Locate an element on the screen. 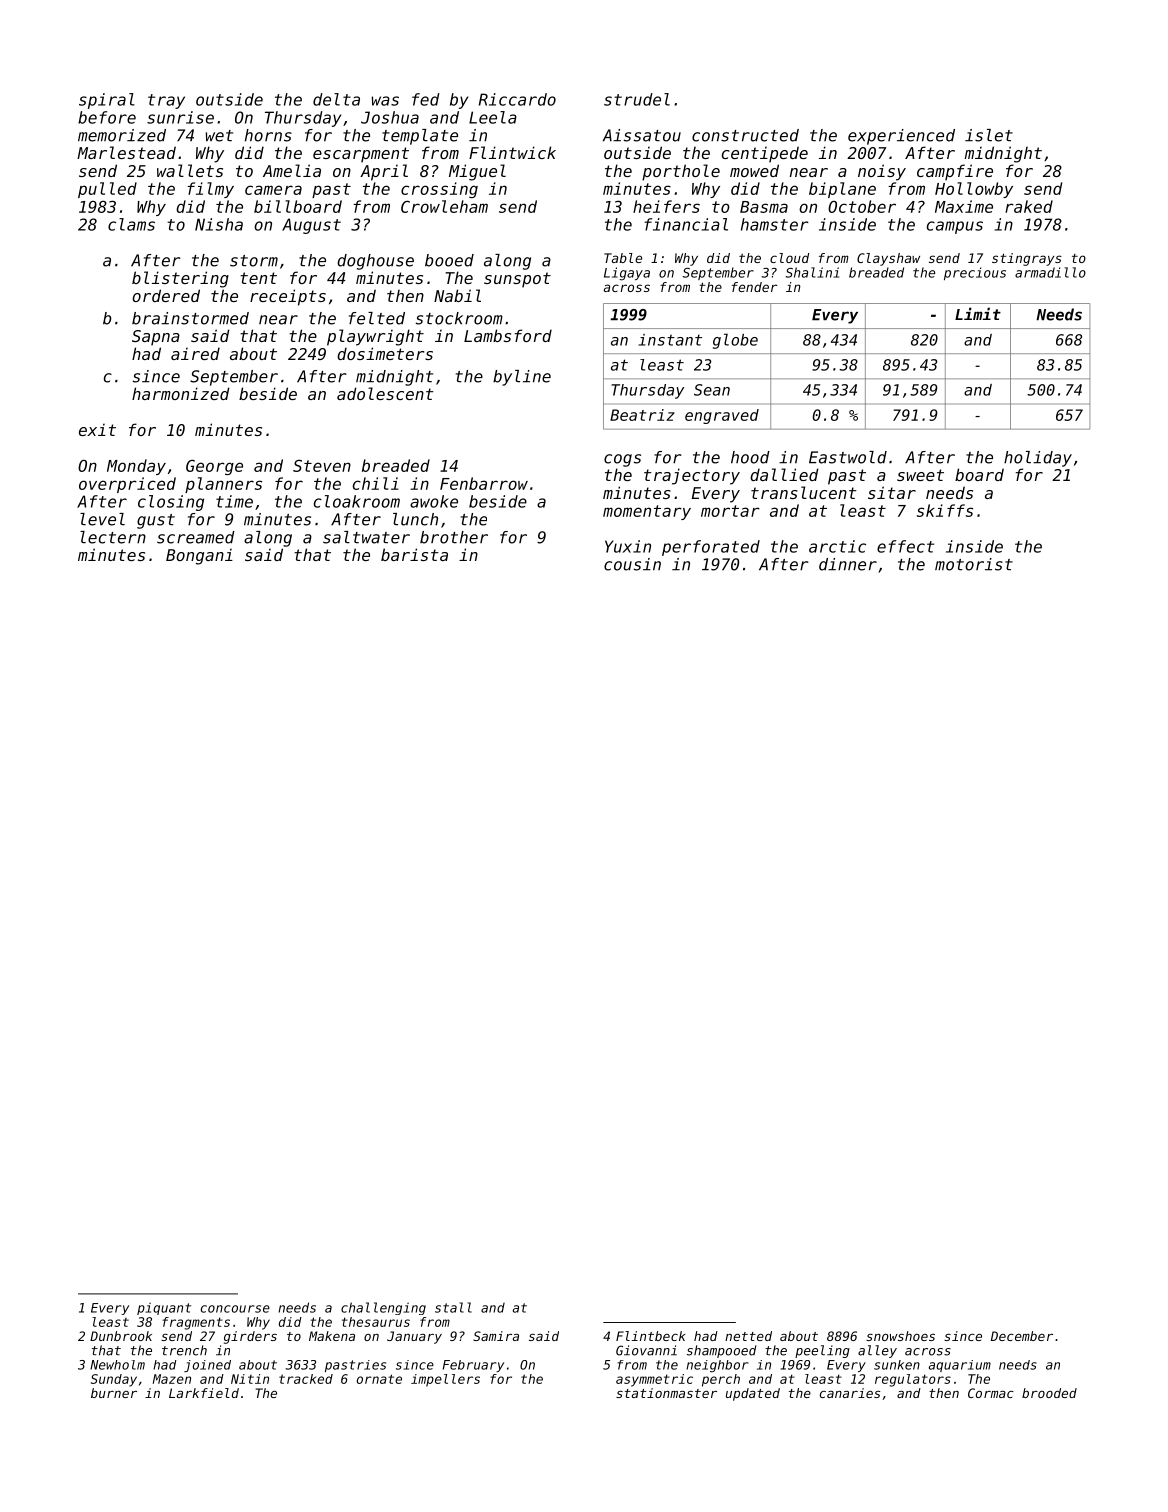  clams is located at coordinates (131, 224).
